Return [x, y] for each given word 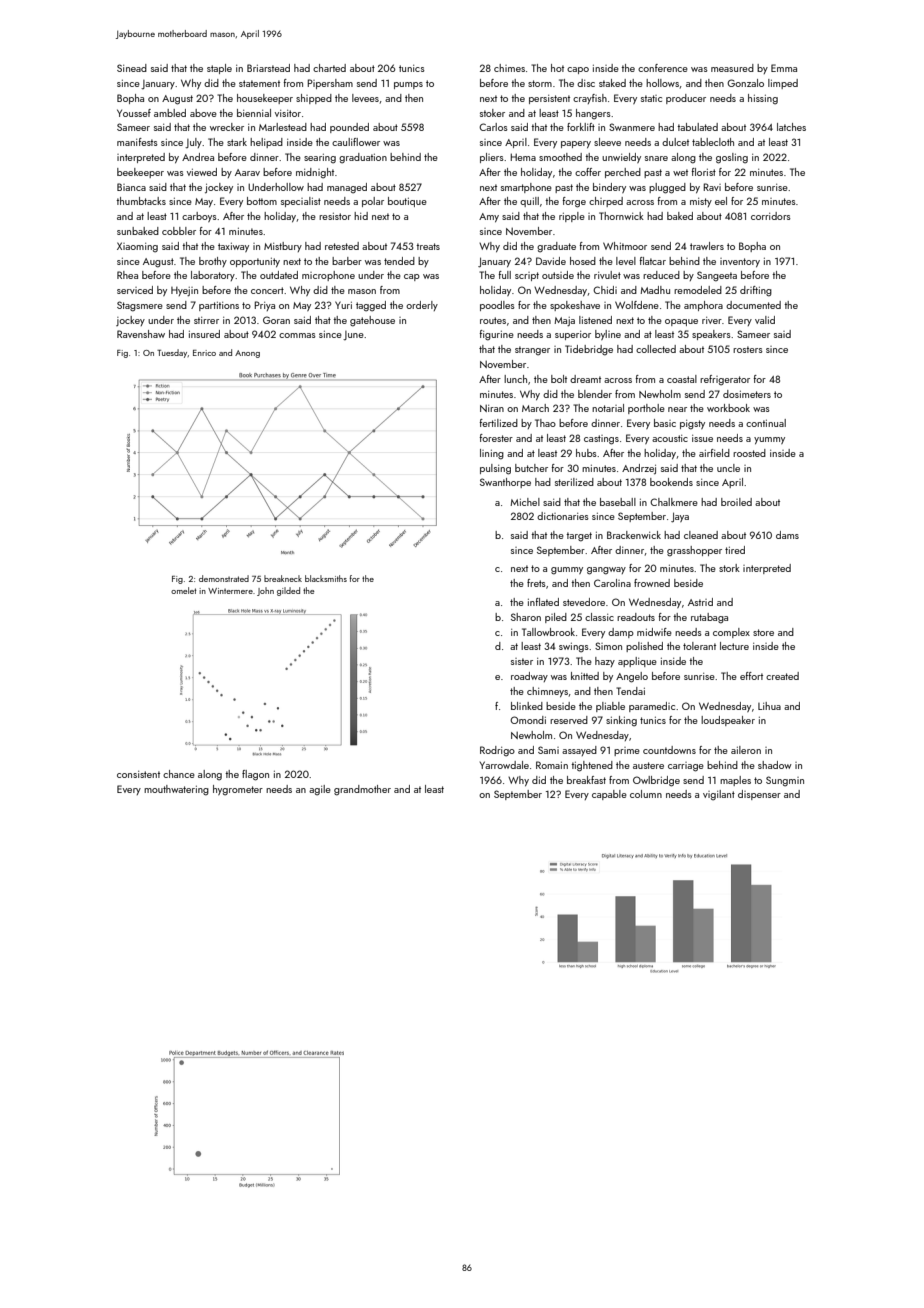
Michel [525, 502]
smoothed [560, 157]
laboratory [213, 276]
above [203, 113]
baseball [618, 502]
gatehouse [372, 321]
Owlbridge [656, 781]
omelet [184, 590]
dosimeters [747, 394]
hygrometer [238, 790]
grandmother [362, 790]
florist [703, 172]
